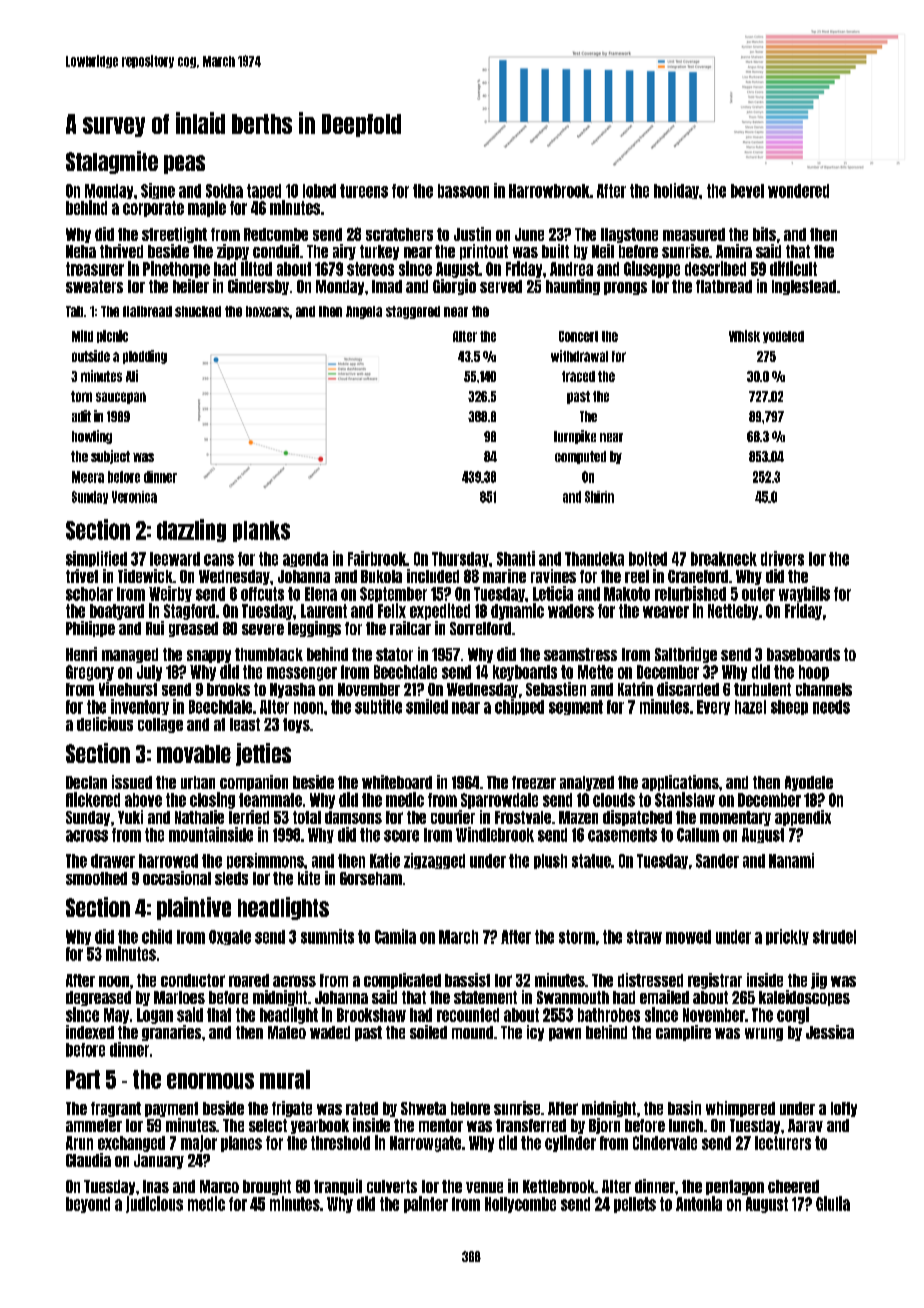 The image size is (924, 1308). Describe the element at coordinates (175, 559) in the image. I see `leeward` at that location.
